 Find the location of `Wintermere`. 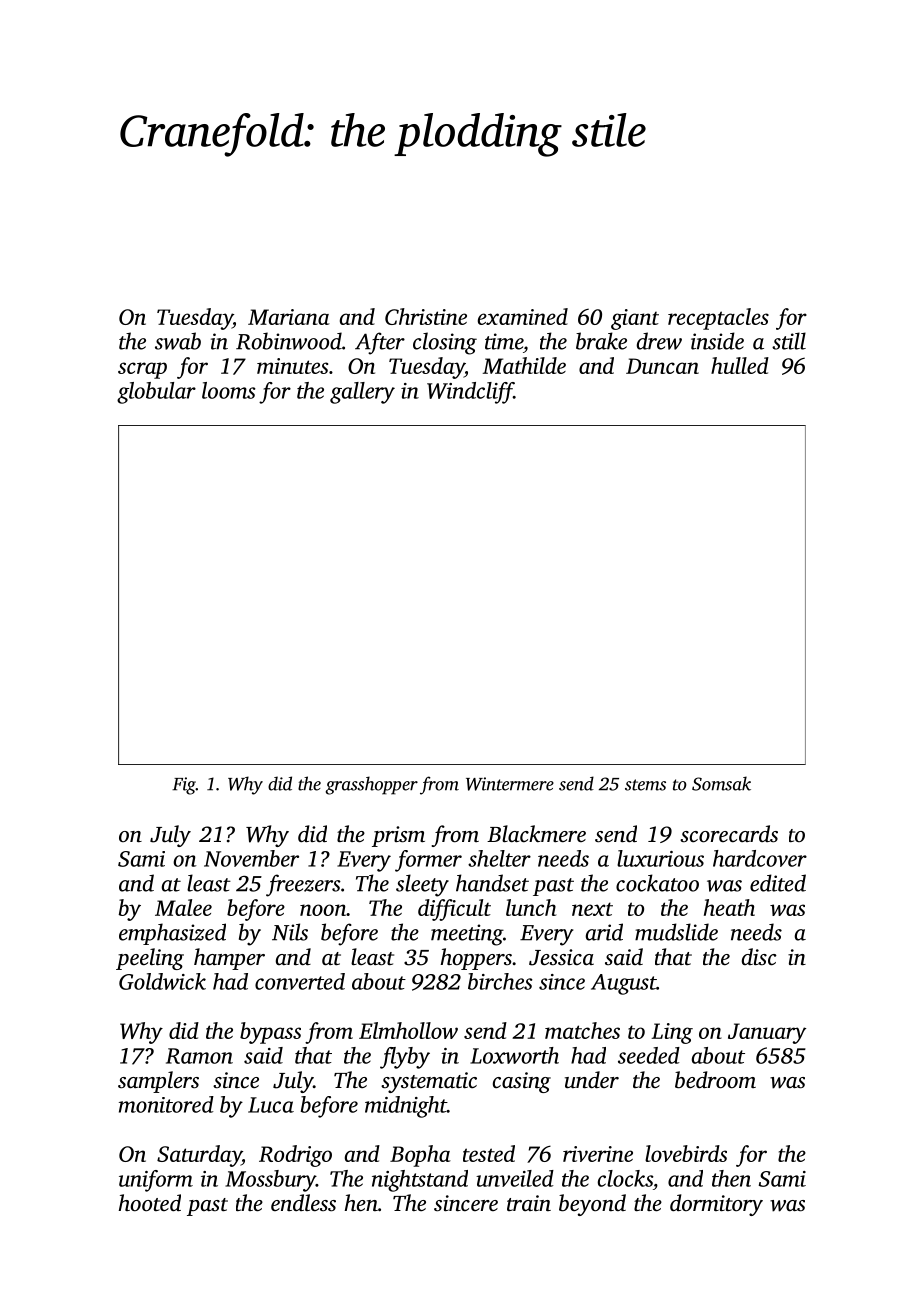

Wintermere is located at coordinates (510, 784).
